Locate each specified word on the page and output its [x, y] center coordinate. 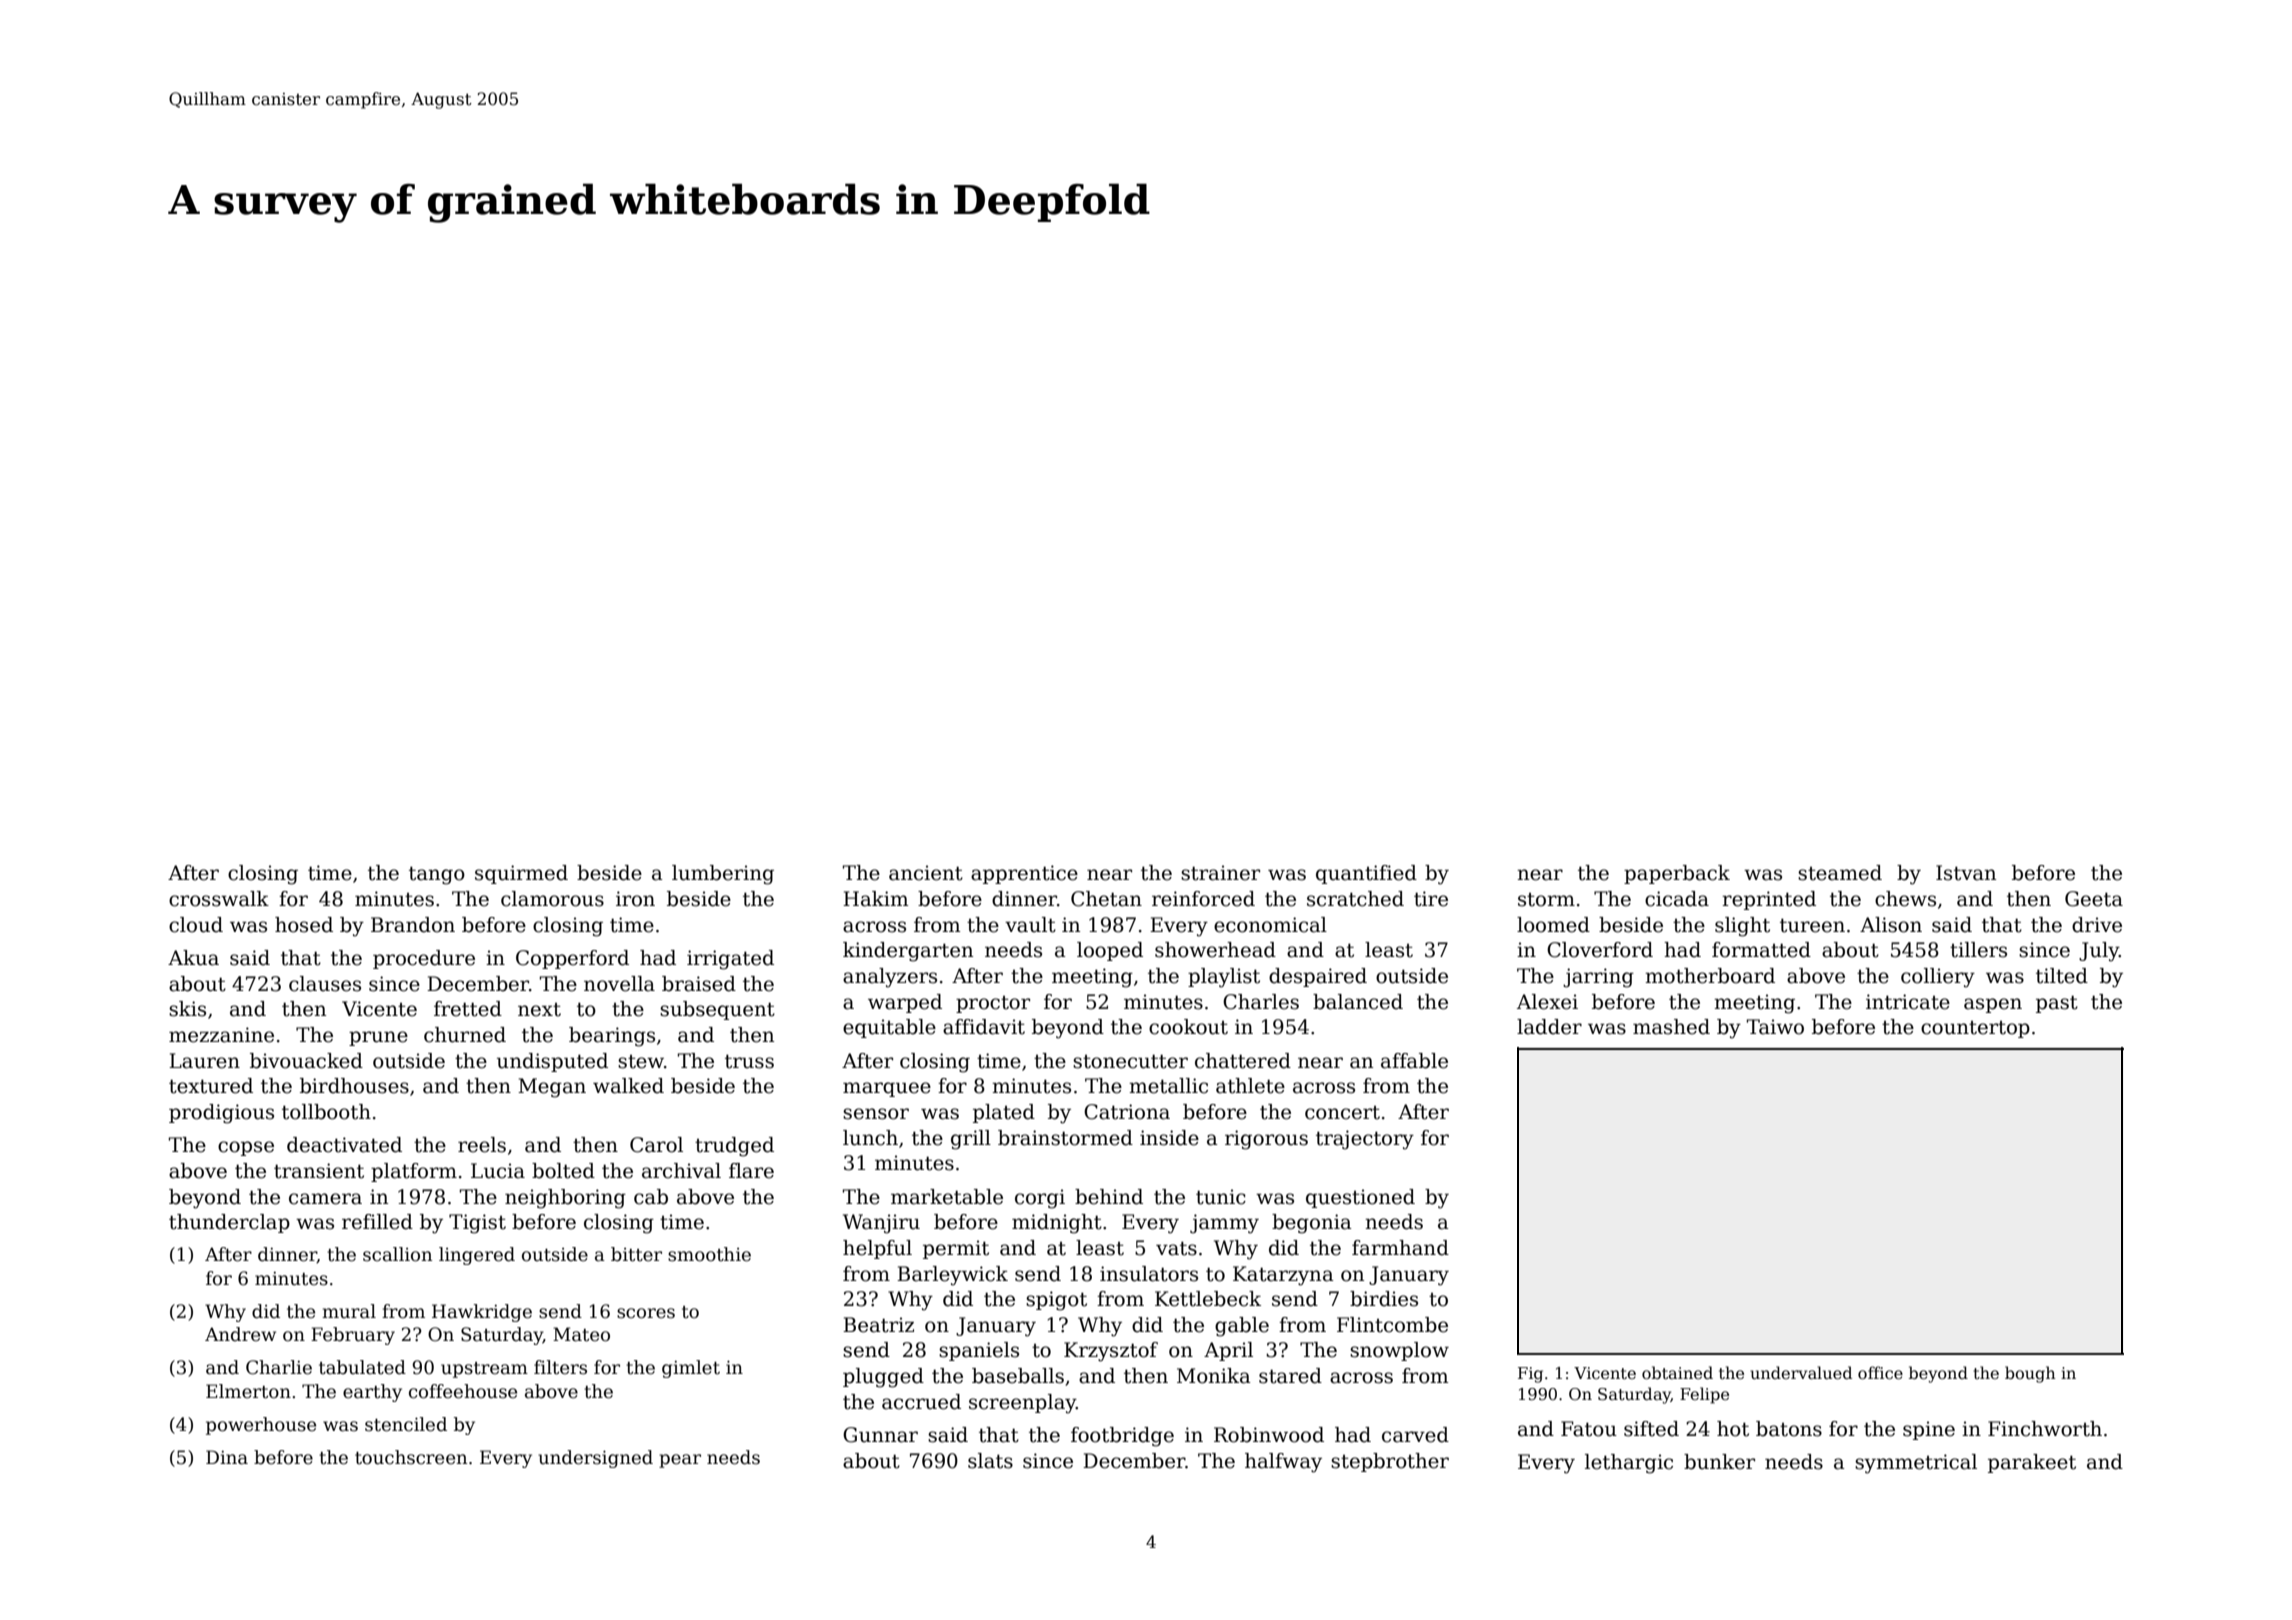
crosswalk [219, 899]
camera [325, 1199]
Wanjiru [881, 1224]
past [2057, 1004]
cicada [1677, 899]
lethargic [1629, 1464]
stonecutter [1130, 1061]
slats [990, 1461]
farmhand [1400, 1248]
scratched [1355, 899]
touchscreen [411, 1457]
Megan [552, 1088]
